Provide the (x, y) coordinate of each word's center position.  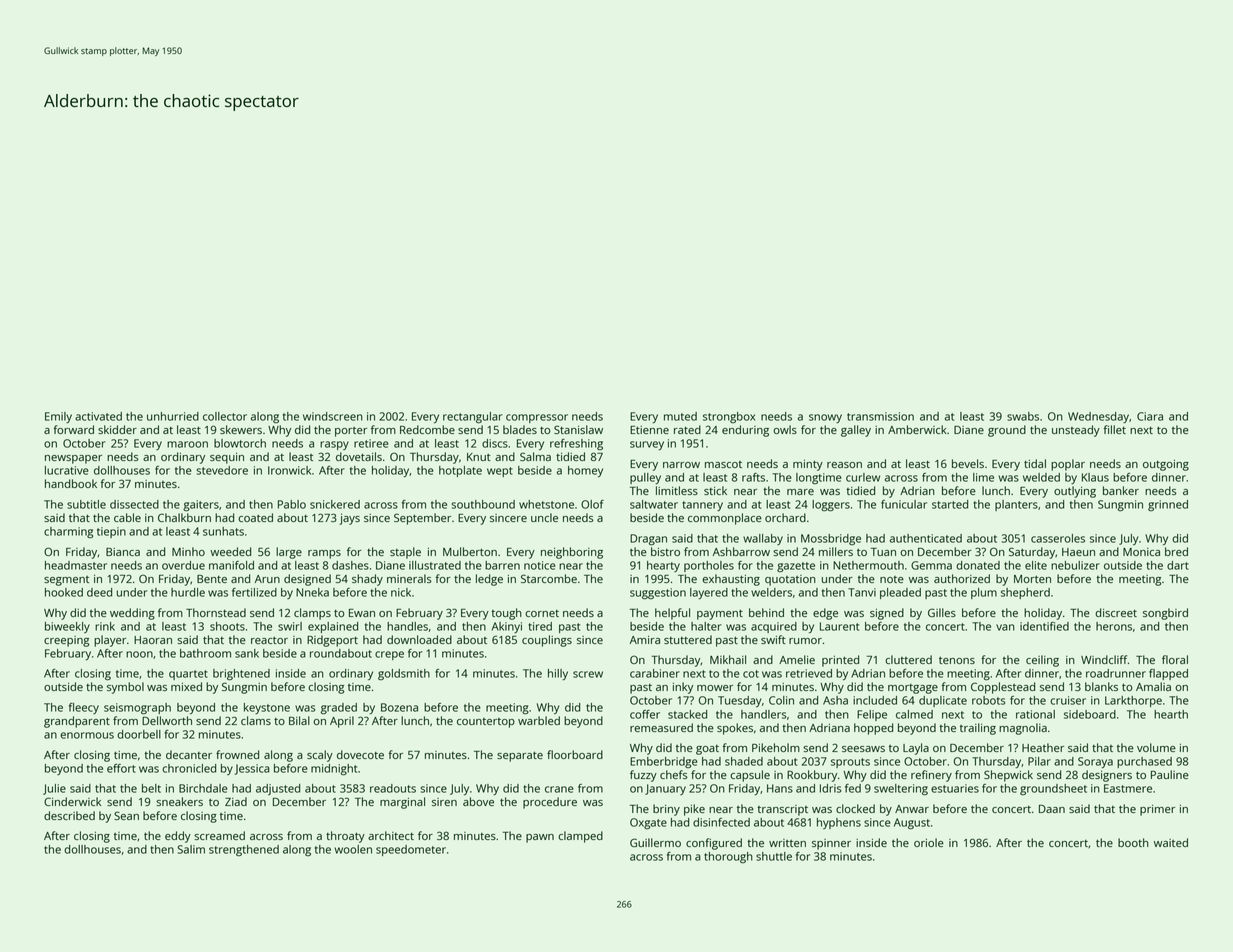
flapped (1168, 674)
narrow (681, 465)
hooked (64, 592)
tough (506, 614)
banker (1121, 490)
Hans (780, 788)
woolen (353, 849)
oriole (929, 842)
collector (225, 416)
